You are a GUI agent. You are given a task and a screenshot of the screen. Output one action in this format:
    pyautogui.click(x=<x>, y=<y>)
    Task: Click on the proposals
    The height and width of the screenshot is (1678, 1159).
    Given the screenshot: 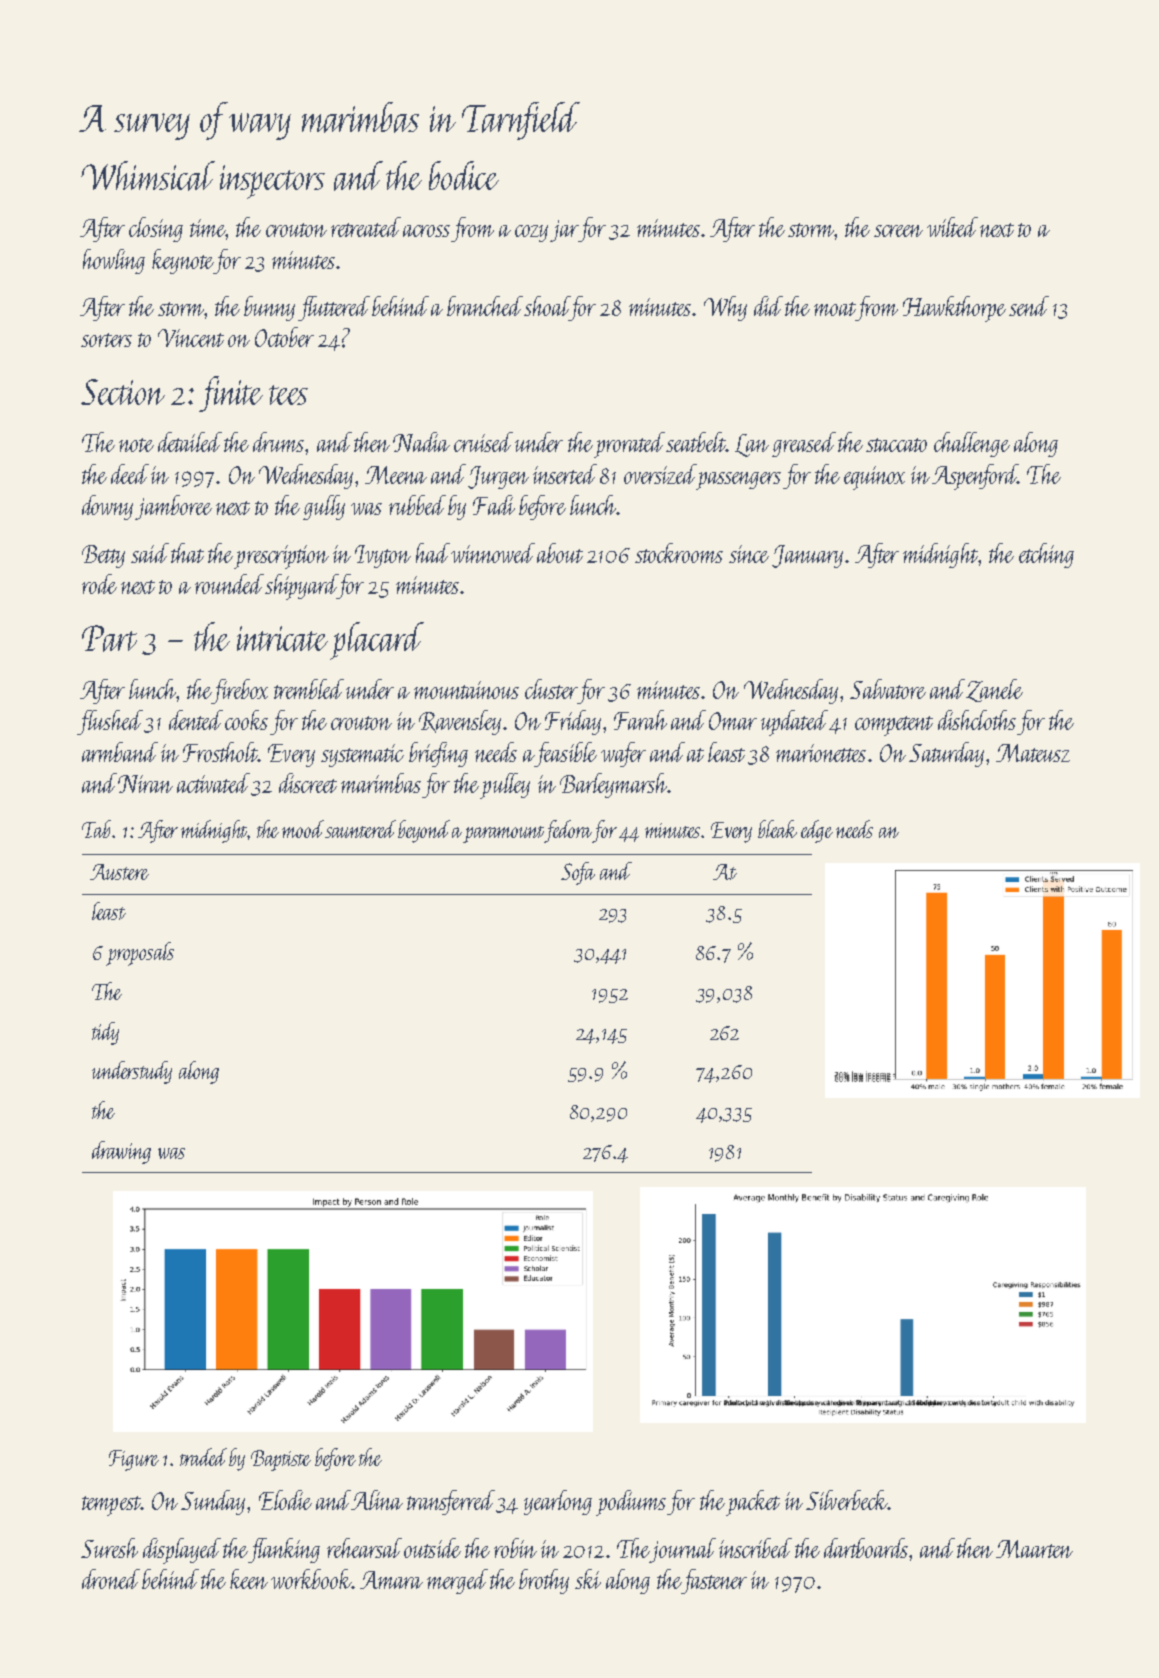 What is the action you would take?
    pyautogui.click(x=140, y=954)
